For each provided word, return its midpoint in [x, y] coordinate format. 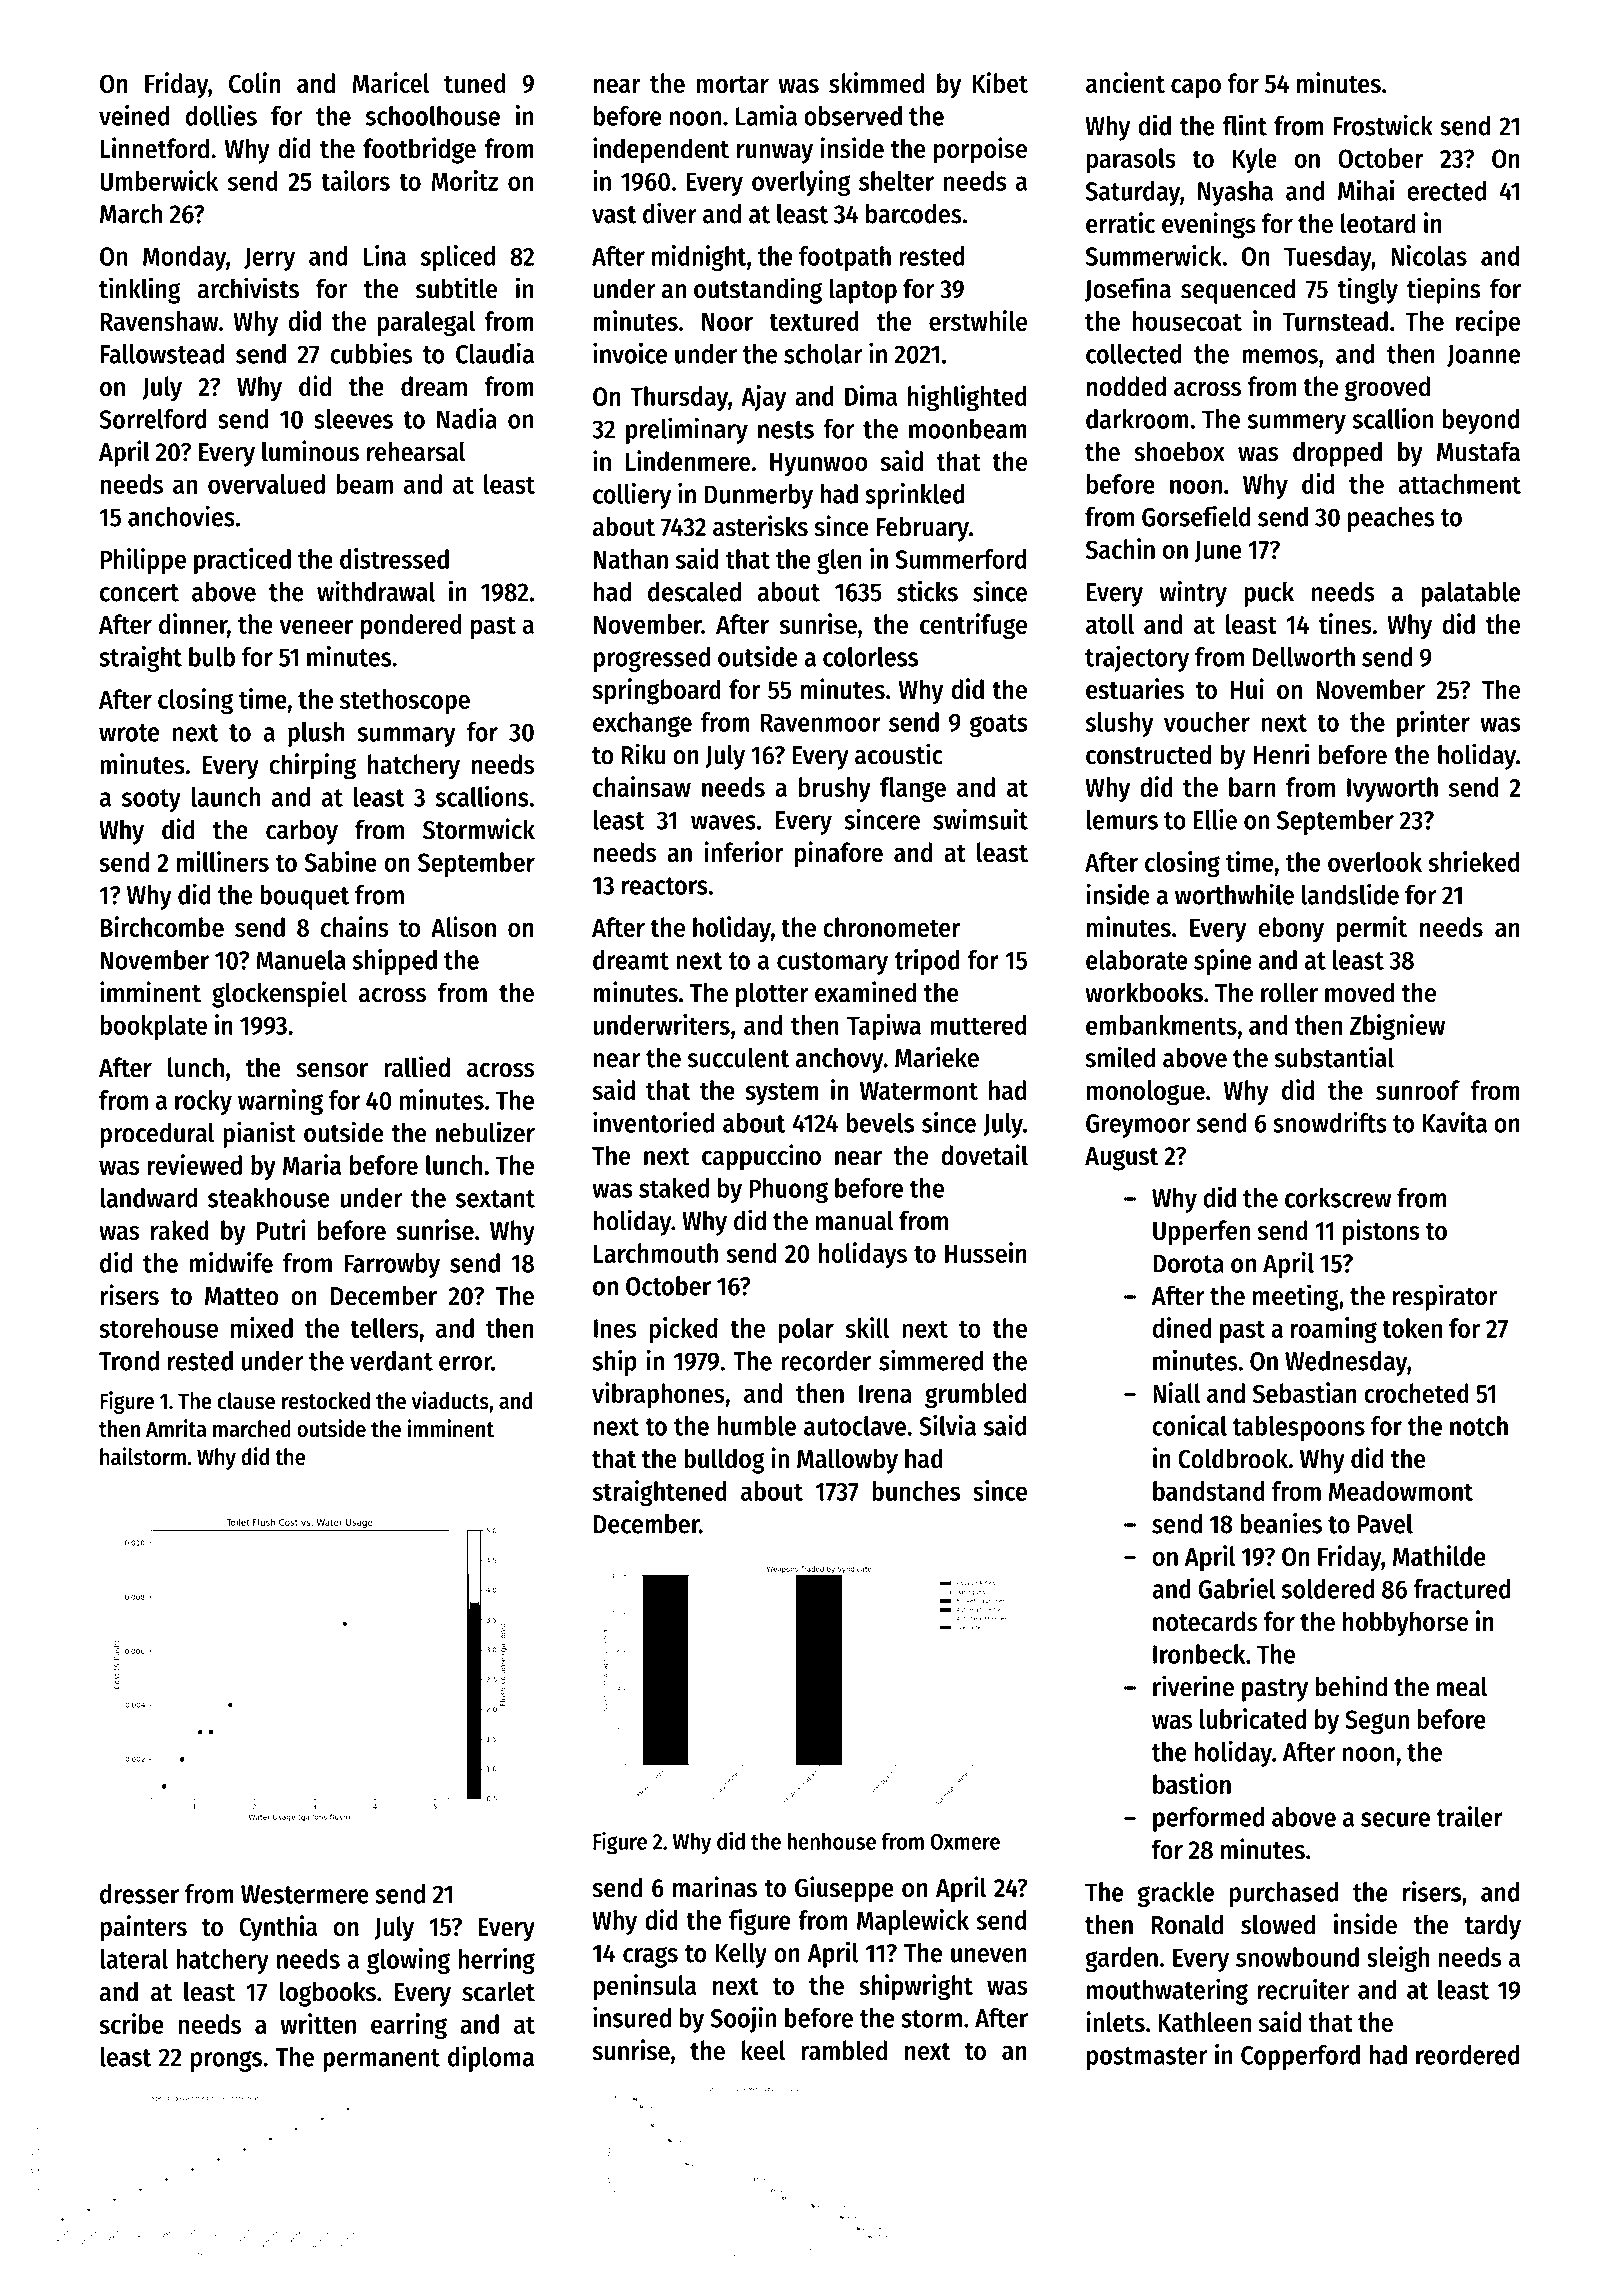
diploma [491, 2058]
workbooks [1144, 992]
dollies [221, 115]
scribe [131, 2023]
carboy [302, 832]
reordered [1468, 2055]
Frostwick [1383, 125]
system [782, 1094]
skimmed [877, 82]
